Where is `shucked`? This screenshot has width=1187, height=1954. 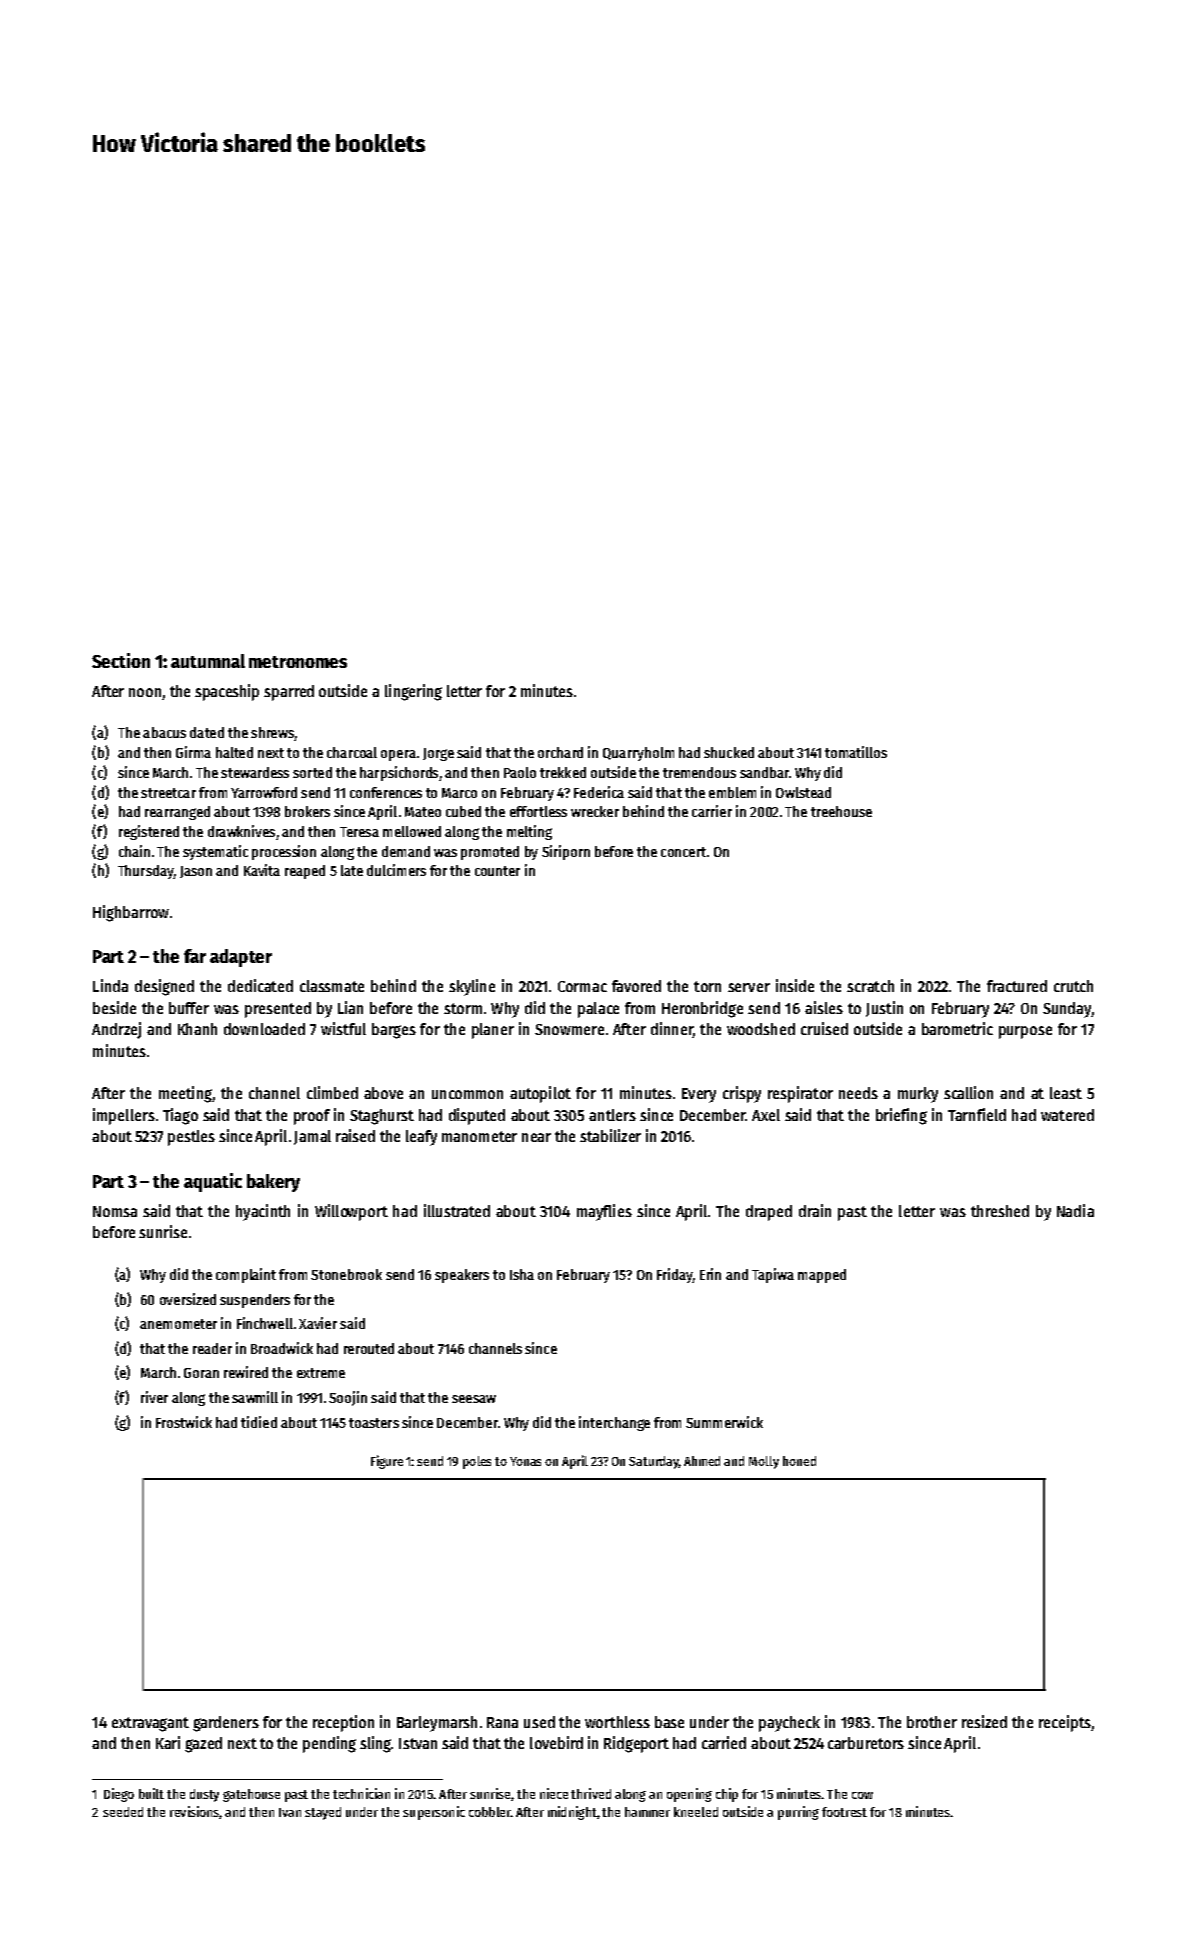
shucked is located at coordinates (729, 752).
